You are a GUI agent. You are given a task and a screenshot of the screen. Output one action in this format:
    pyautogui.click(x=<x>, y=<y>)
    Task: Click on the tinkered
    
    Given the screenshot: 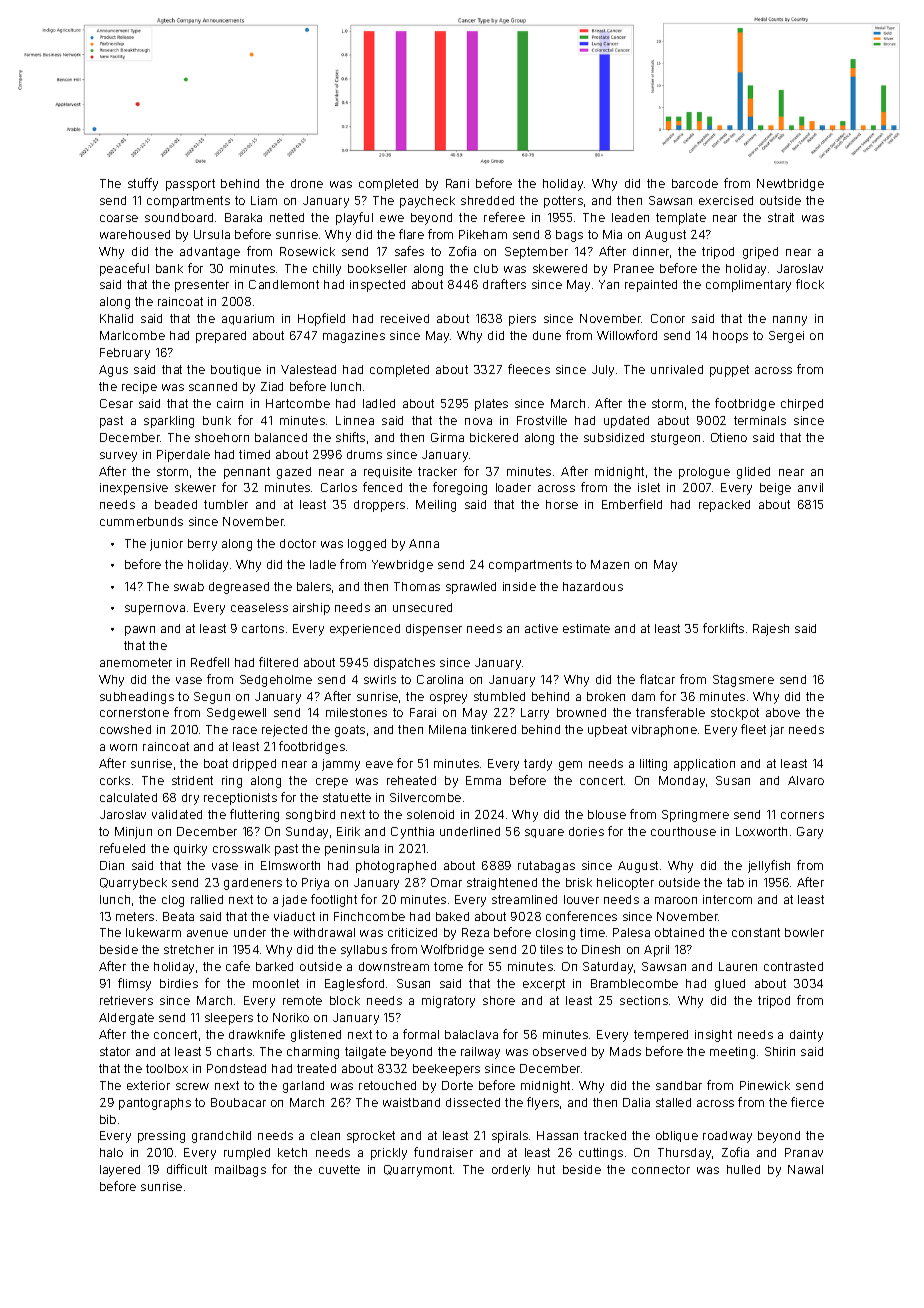 What is the action you would take?
    pyautogui.click(x=493, y=729)
